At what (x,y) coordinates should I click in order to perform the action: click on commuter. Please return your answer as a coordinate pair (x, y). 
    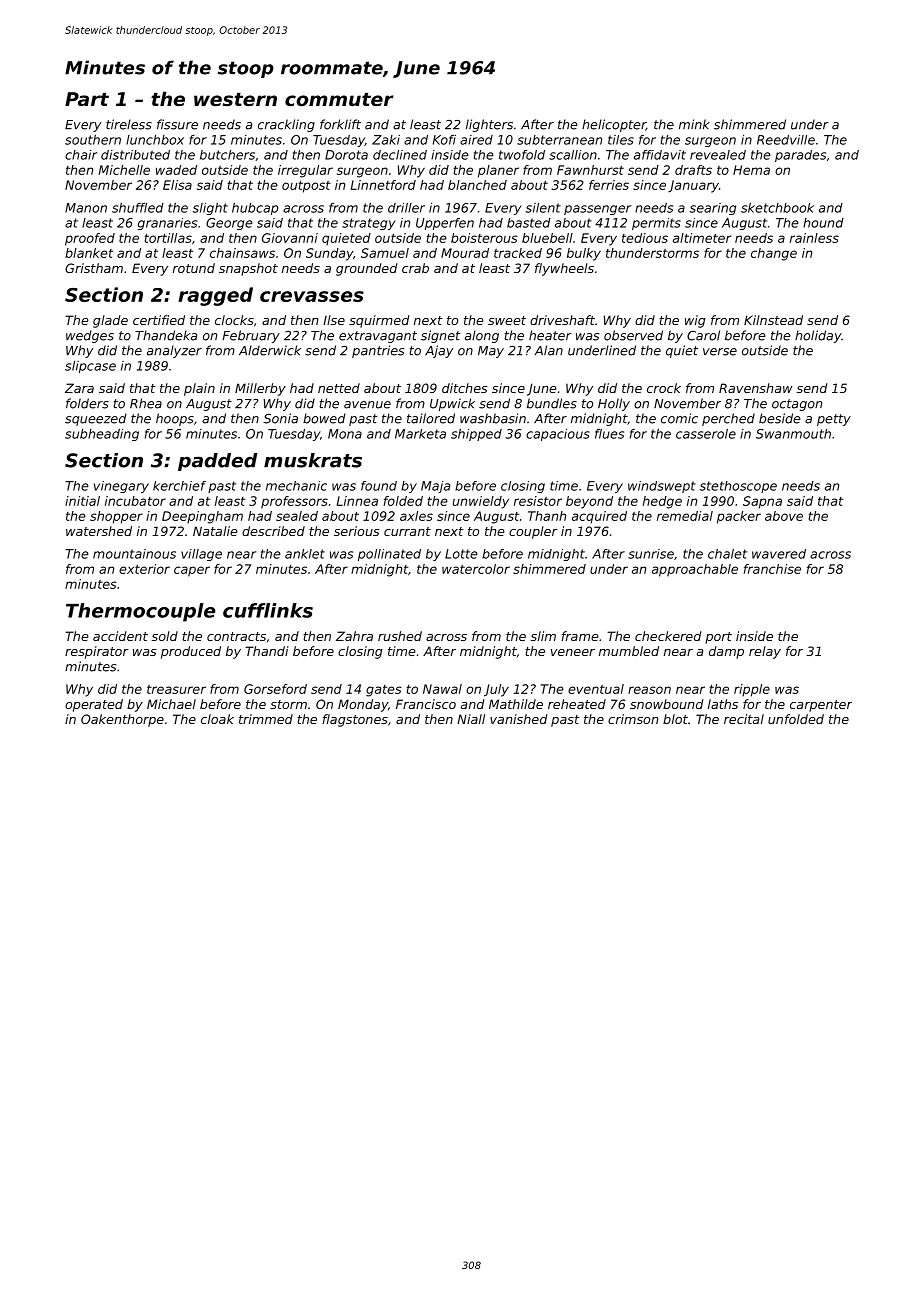
    Looking at the image, I should click on (339, 99).
